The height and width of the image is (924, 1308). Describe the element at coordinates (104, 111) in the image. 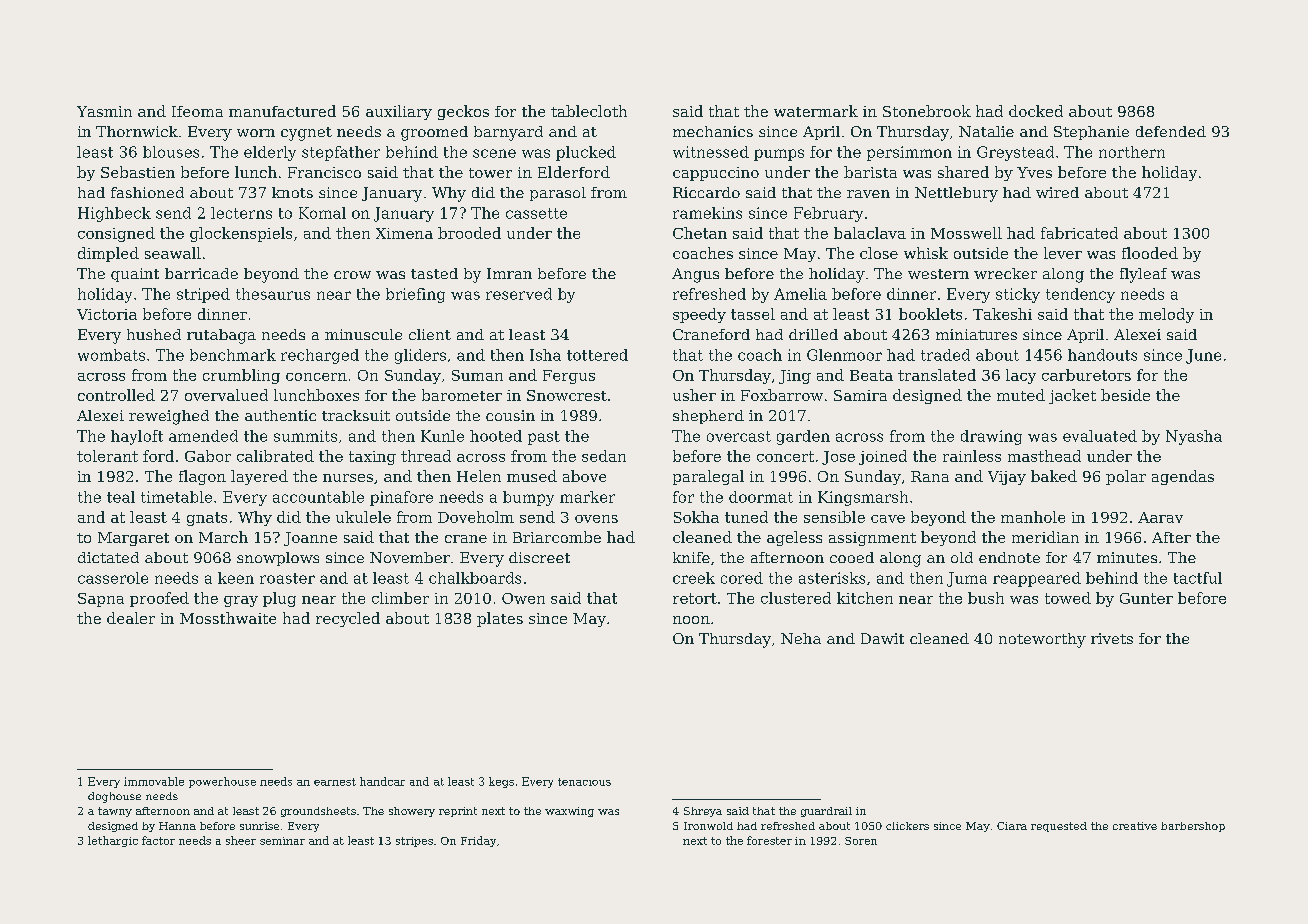

I see `Yasmin` at that location.
